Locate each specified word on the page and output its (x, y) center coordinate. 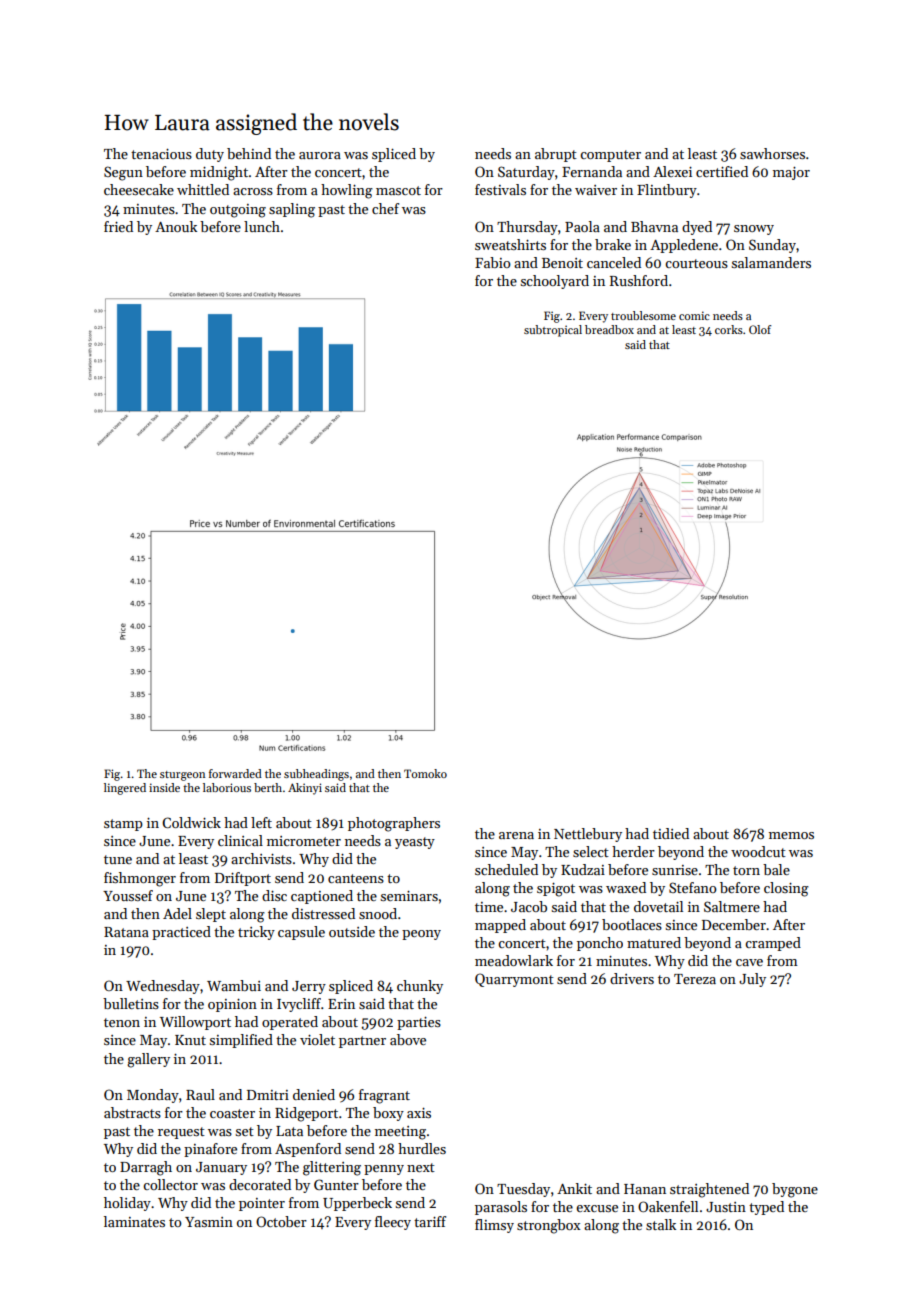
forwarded (235, 773)
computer (610, 156)
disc (274, 895)
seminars (409, 896)
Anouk (176, 226)
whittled (203, 189)
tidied (671, 833)
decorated (260, 1184)
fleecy (393, 1223)
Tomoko (425, 773)
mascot (398, 190)
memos (791, 835)
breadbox (609, 329)
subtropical (553, 331)
